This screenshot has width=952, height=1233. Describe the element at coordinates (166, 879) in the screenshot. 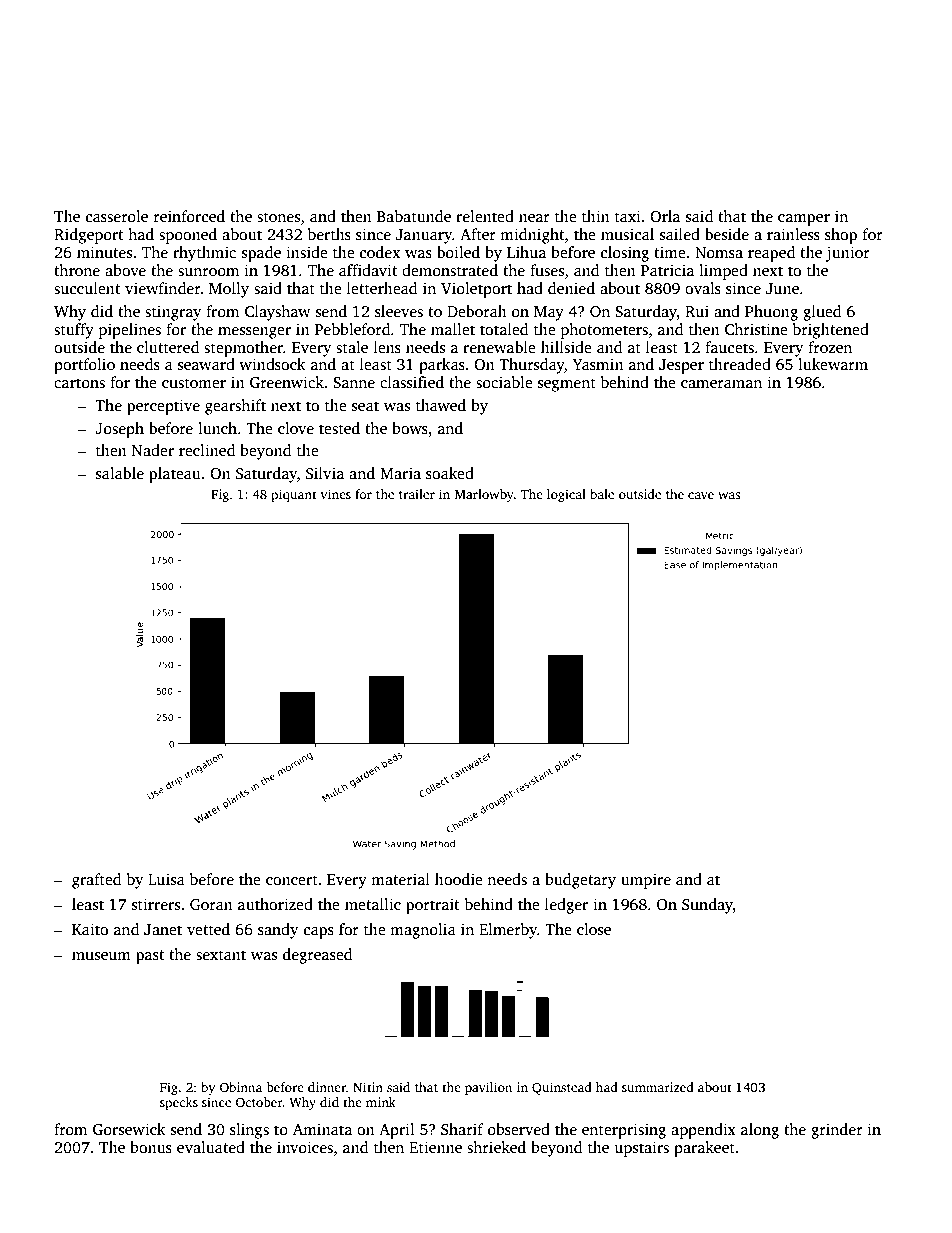

I see `Luisa` at that location.
